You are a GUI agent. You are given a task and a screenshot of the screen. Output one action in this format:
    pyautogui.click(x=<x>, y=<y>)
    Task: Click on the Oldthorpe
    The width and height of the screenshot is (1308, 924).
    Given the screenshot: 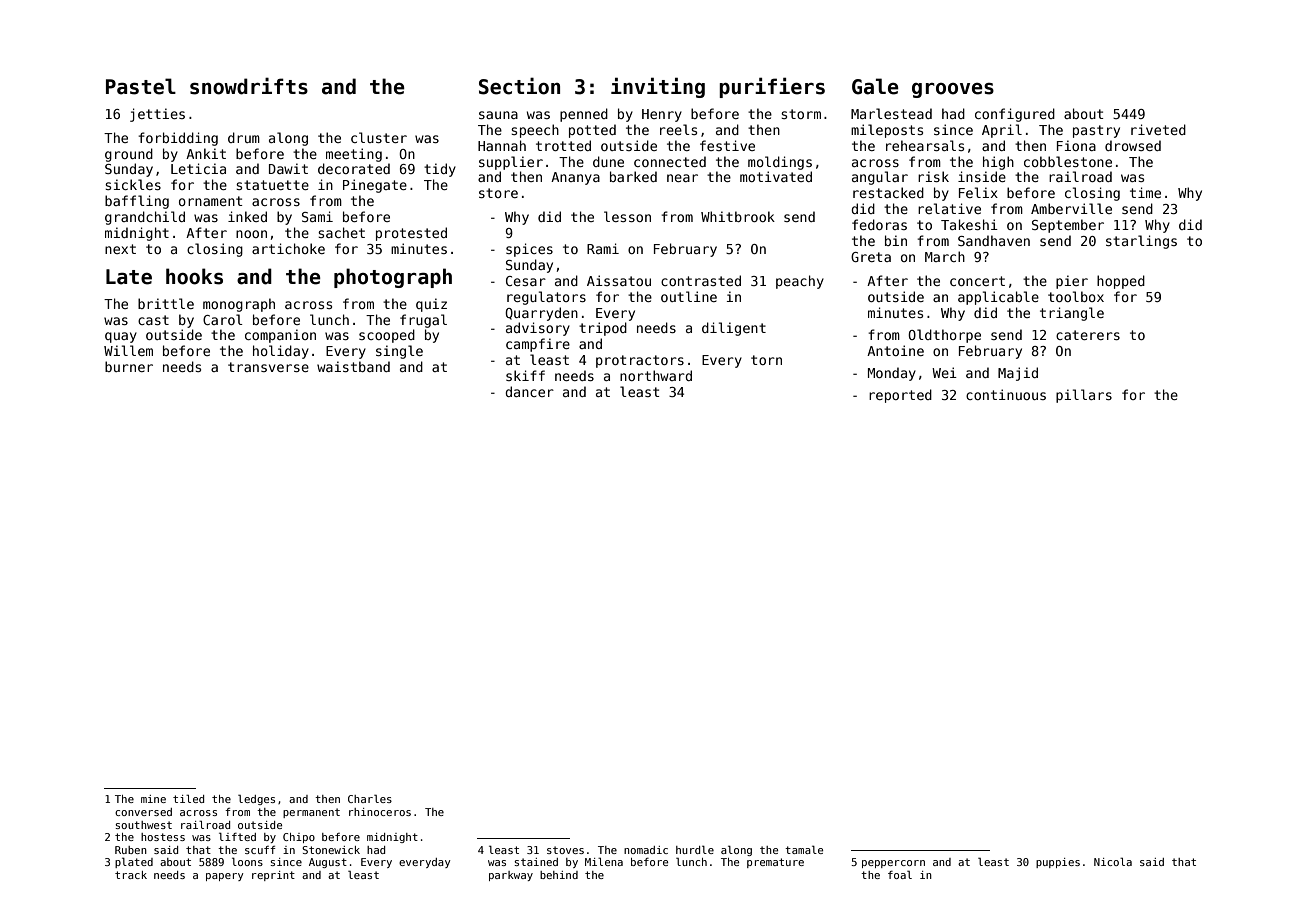 What is the action you would take?
    pyautogui.click(x=944, y=336)
